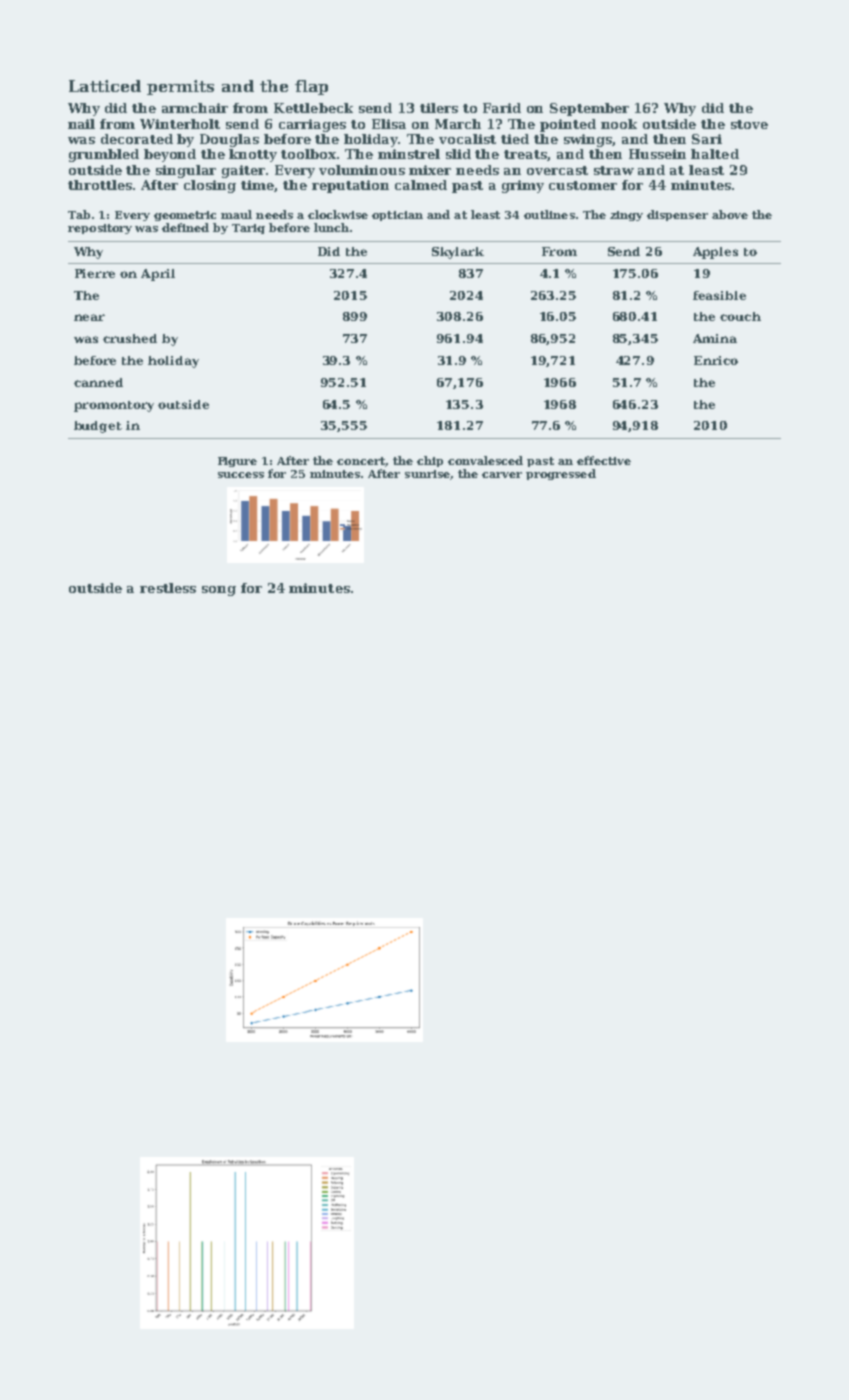 Image resolution: width=849 pixels, height=1400 pixels. Describe the element at coordinates (219, 591) in the screenshot. I see `song` at that location.
